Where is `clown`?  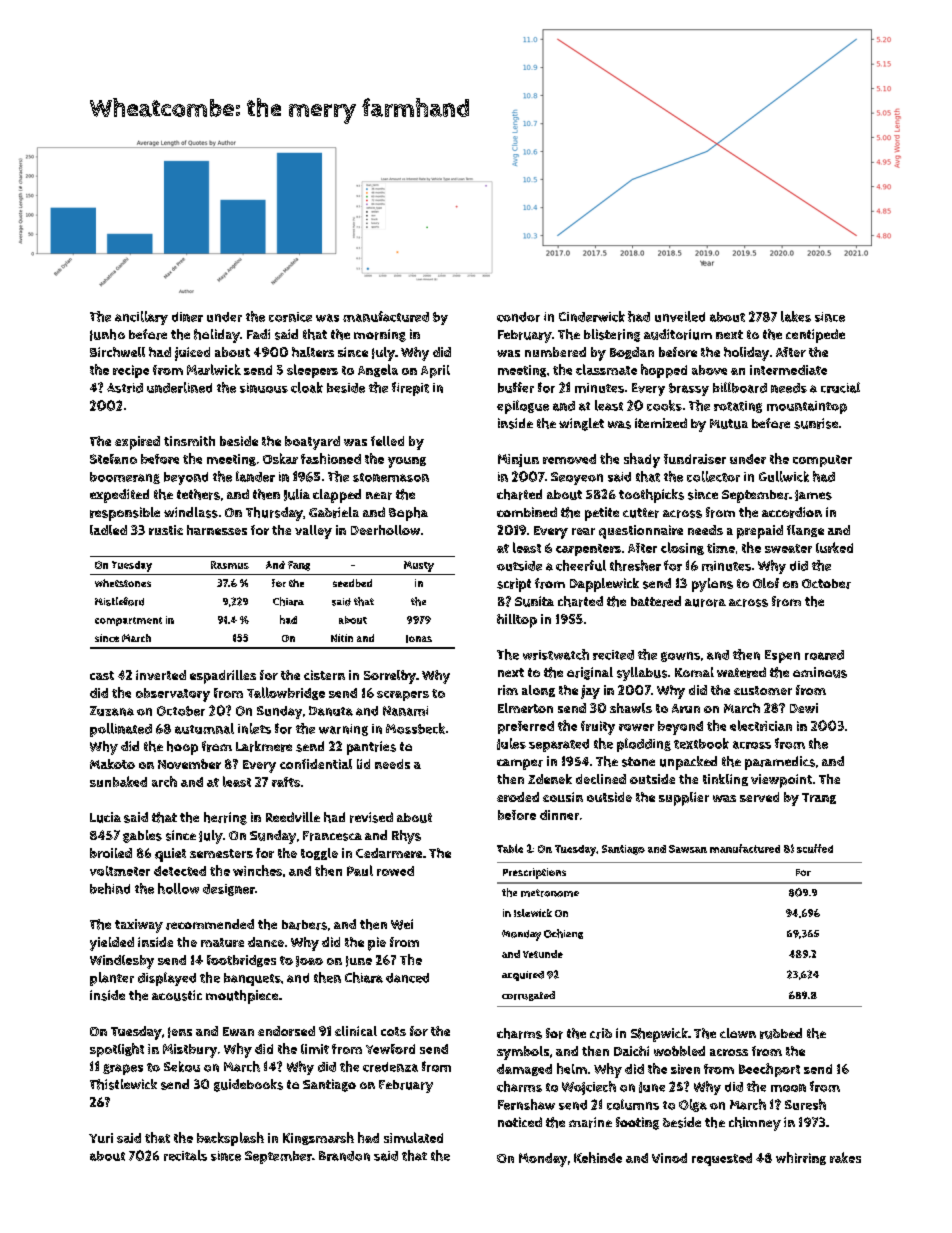 clown is located at coordinates (738, 1033).
